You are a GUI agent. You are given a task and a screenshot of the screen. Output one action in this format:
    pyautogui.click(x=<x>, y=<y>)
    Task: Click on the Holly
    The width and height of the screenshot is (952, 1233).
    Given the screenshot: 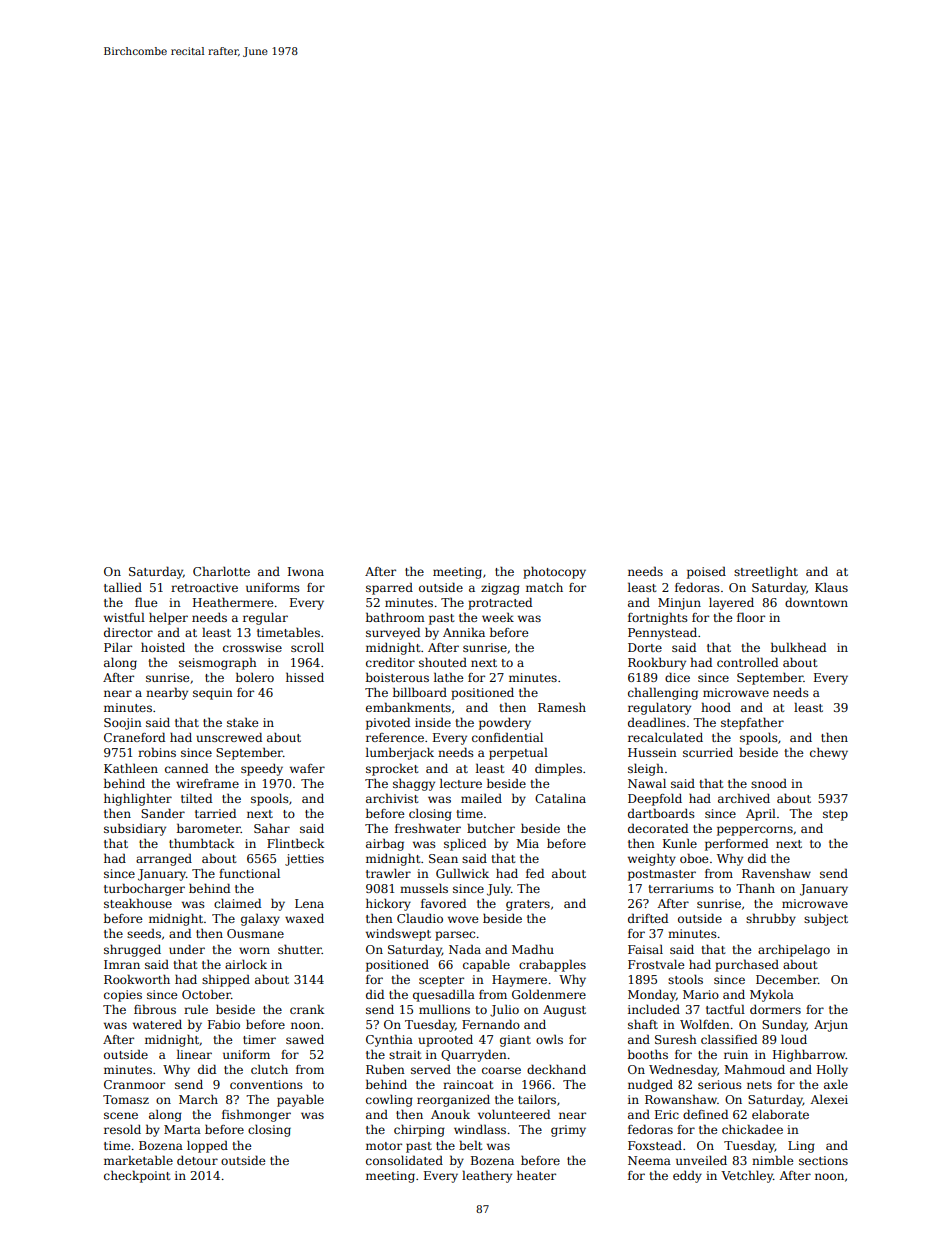 What is the action you would take?
    pyautogui.click(x=832, y=1071)
